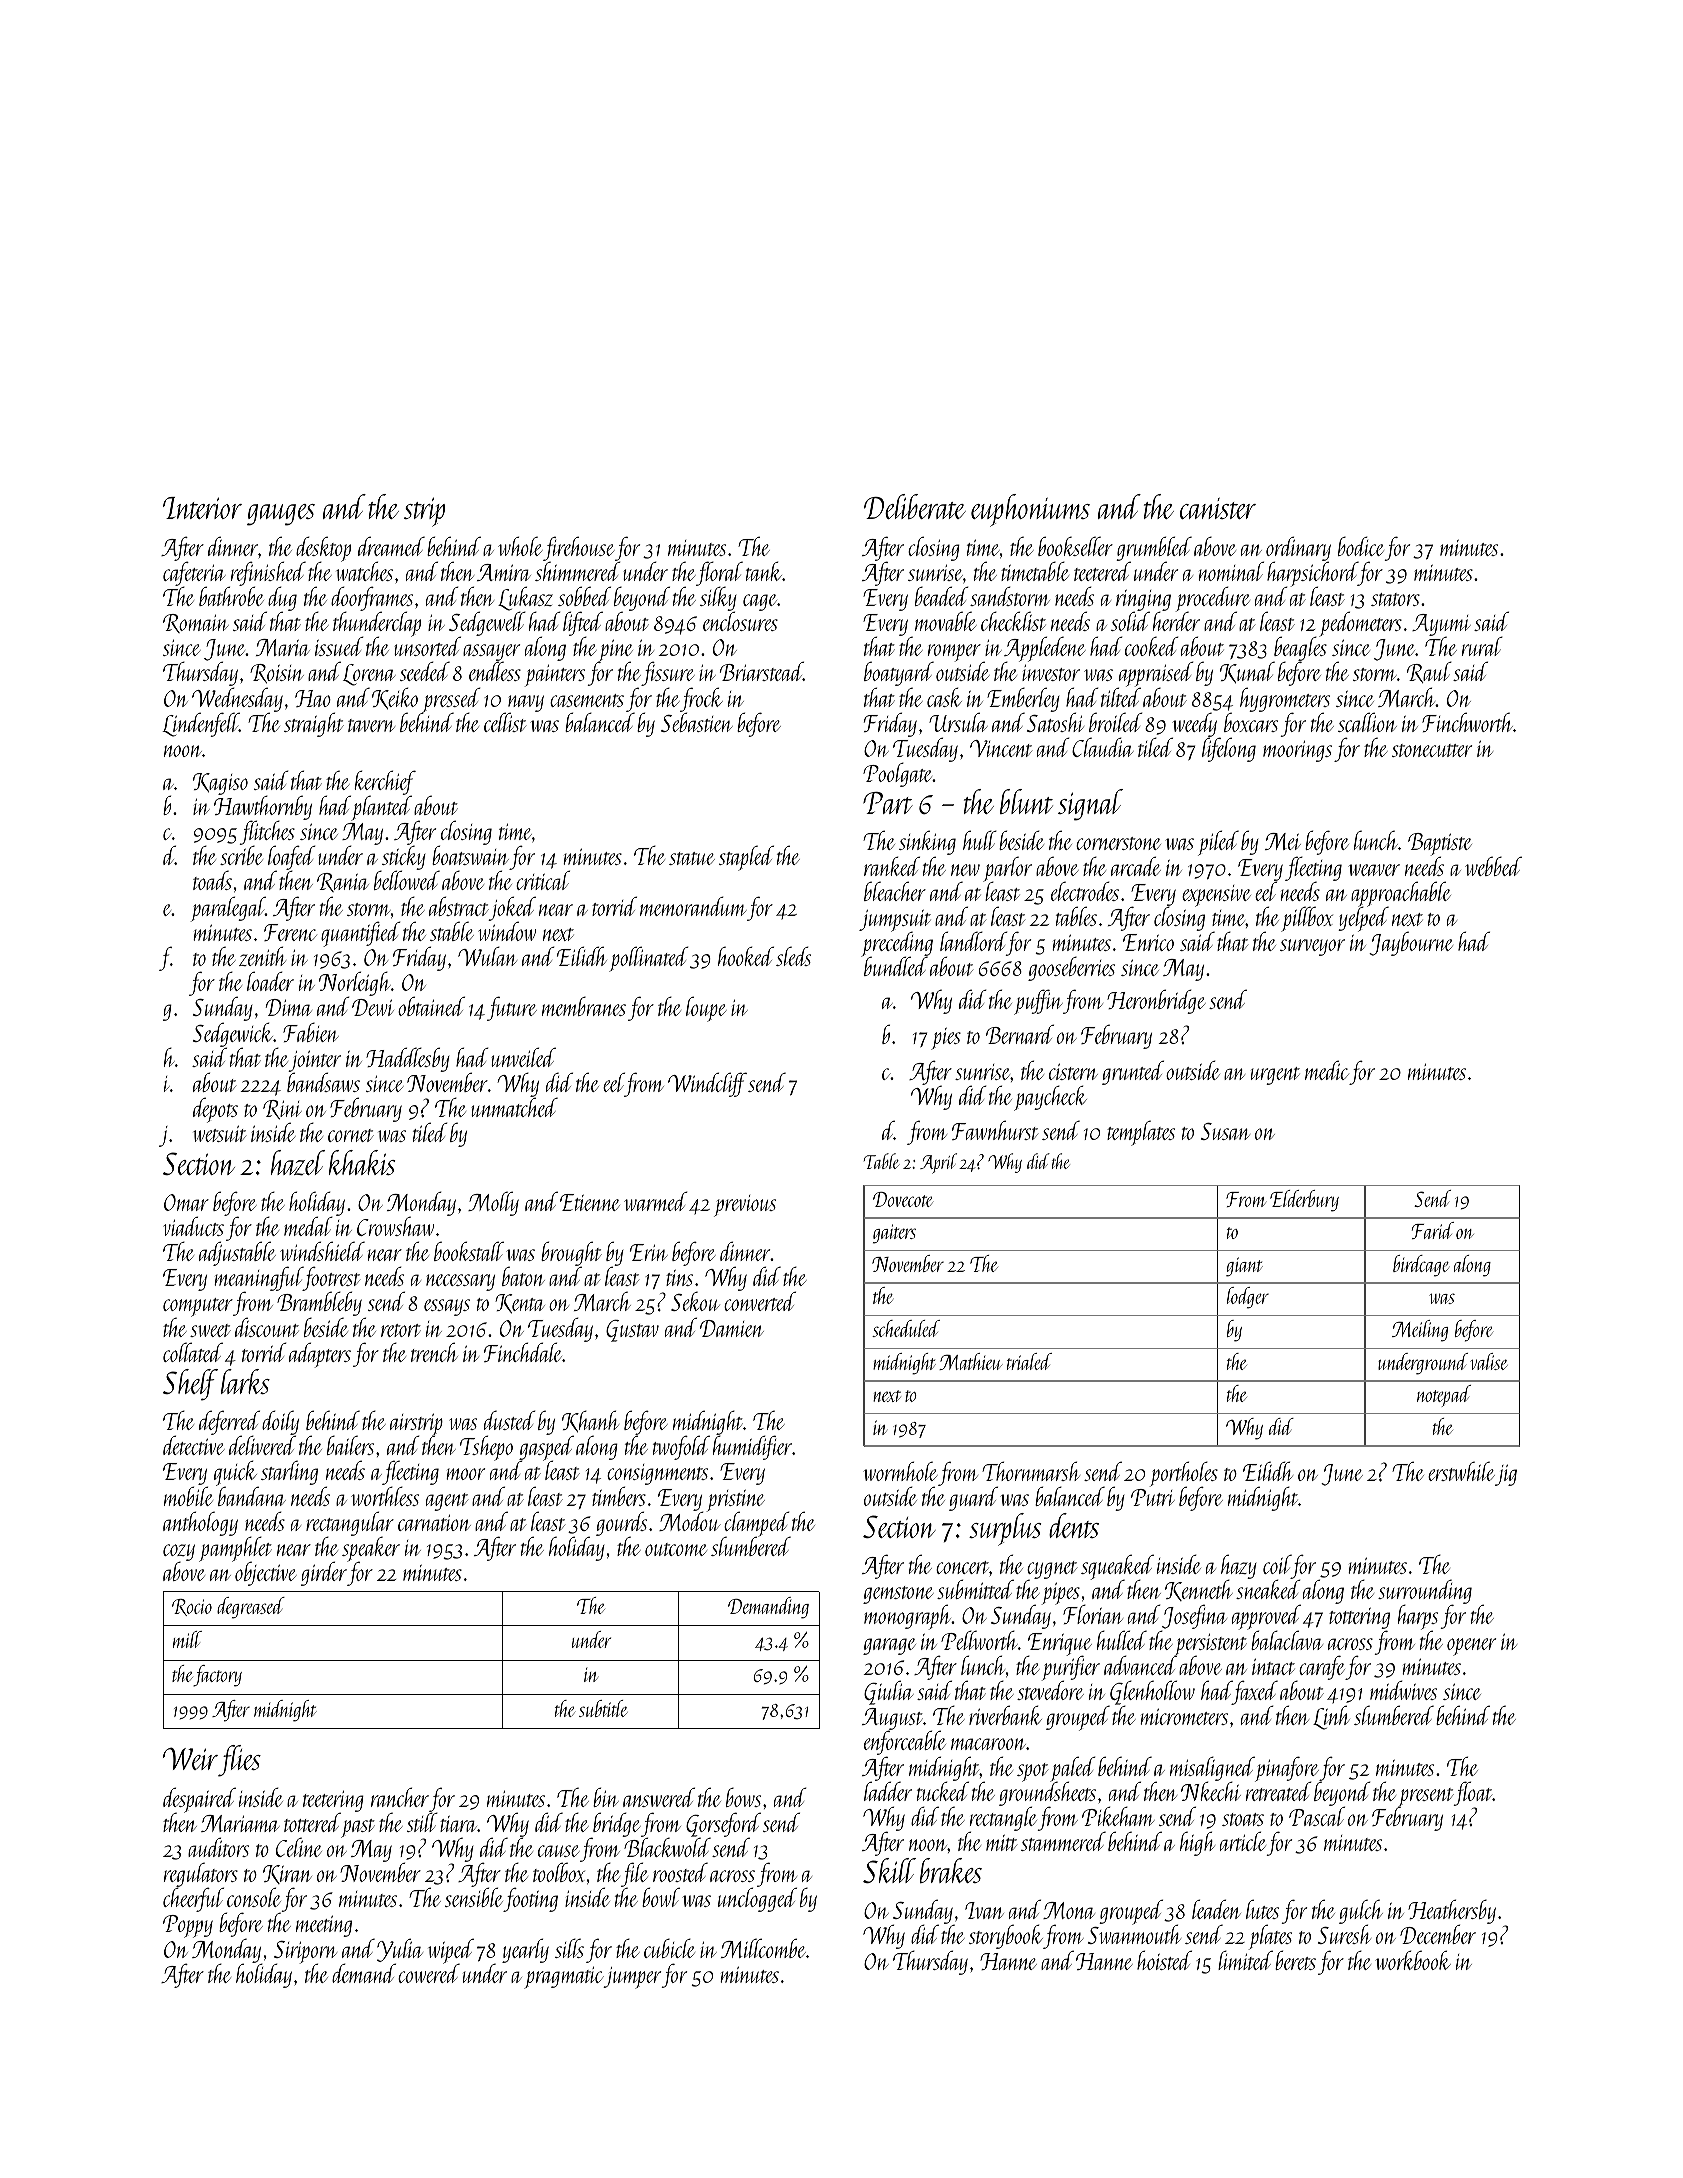 This screenshot has height=2178, width=1683. I want to click on Linh, so click(1331, 1717).
